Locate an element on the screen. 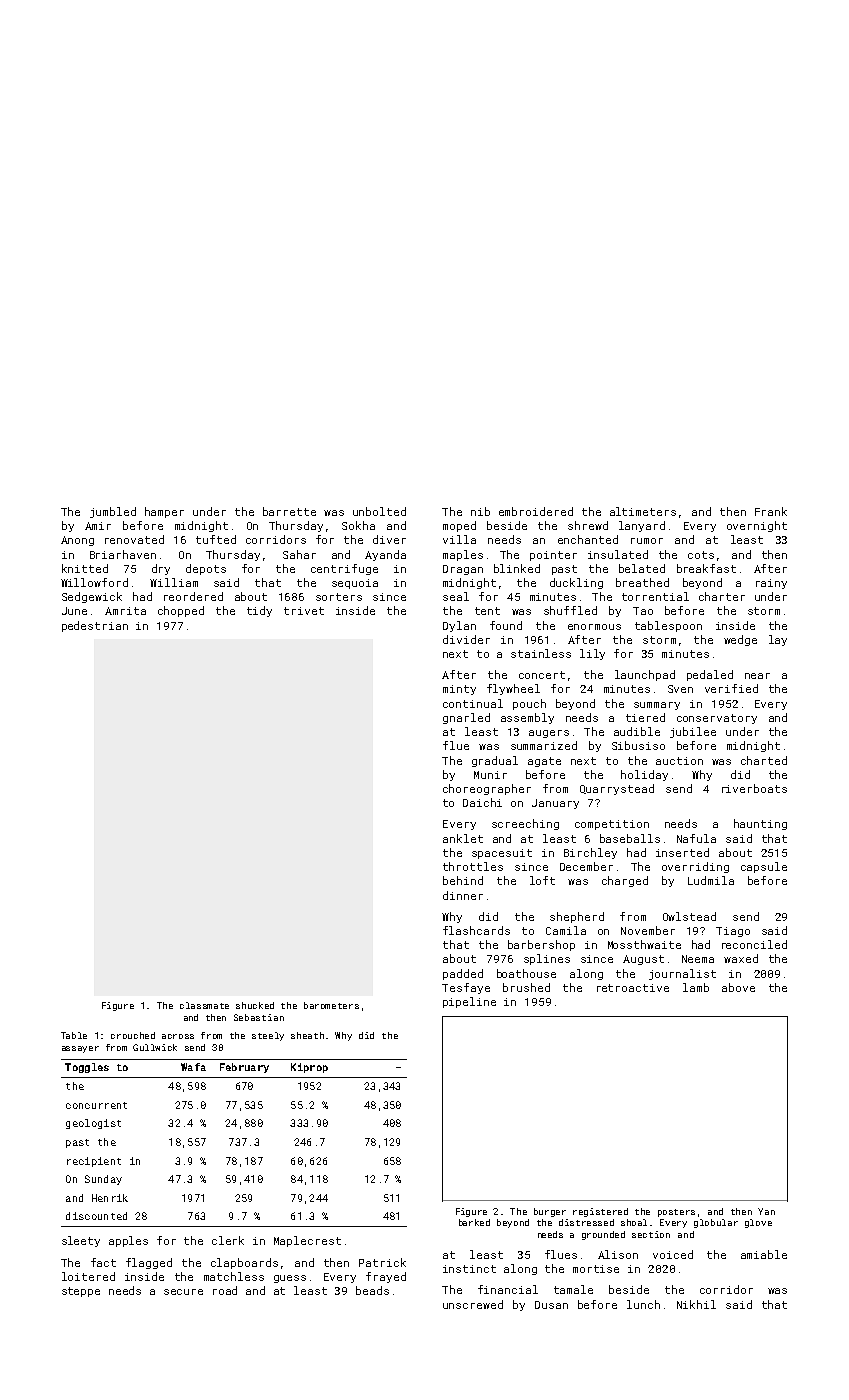 The width and height of the screenshot is (849, 1400). barometers is located at coordinates (331, 1005).
